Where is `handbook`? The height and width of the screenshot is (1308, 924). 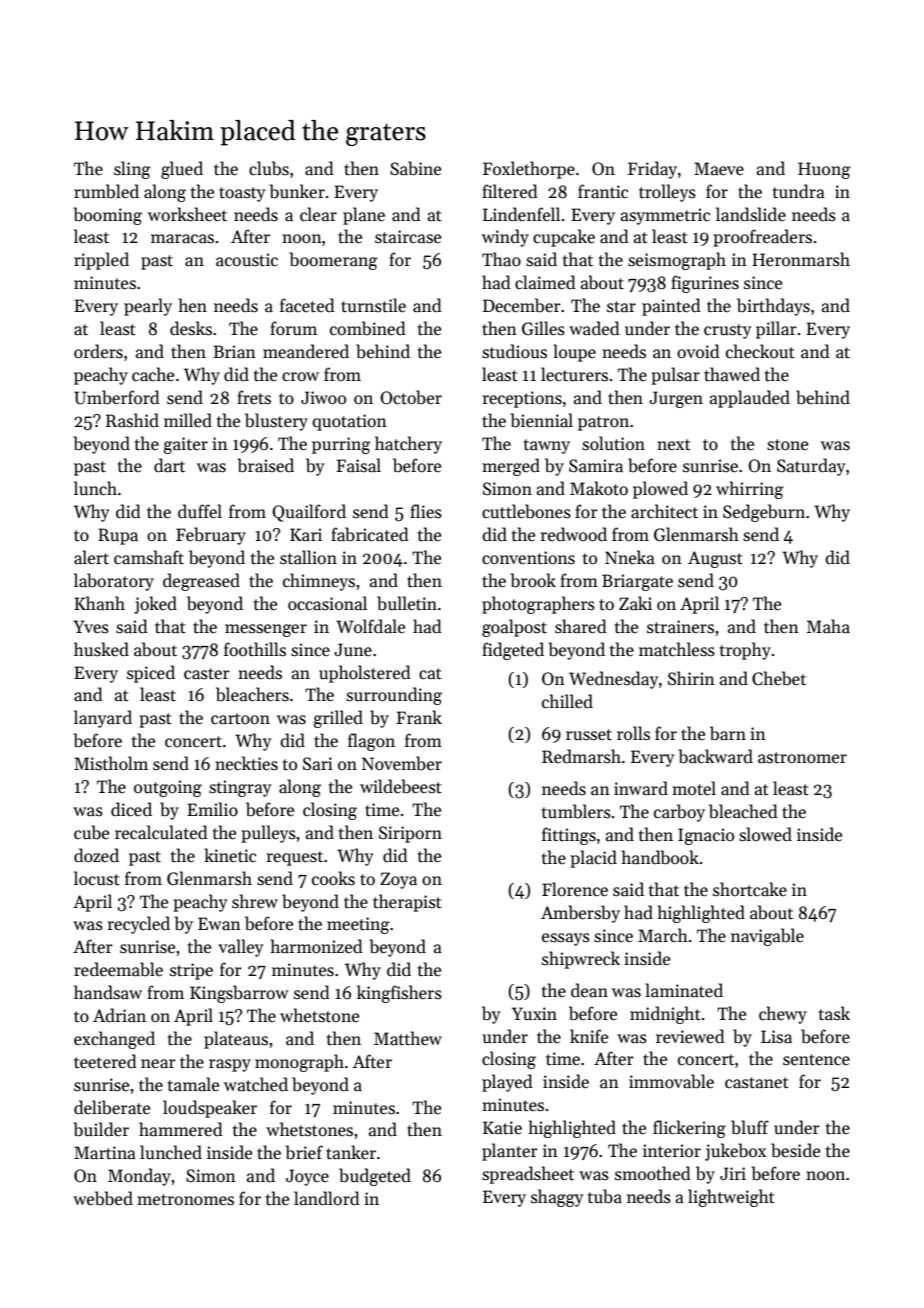 handbook is located at coordinates (660, 857).
